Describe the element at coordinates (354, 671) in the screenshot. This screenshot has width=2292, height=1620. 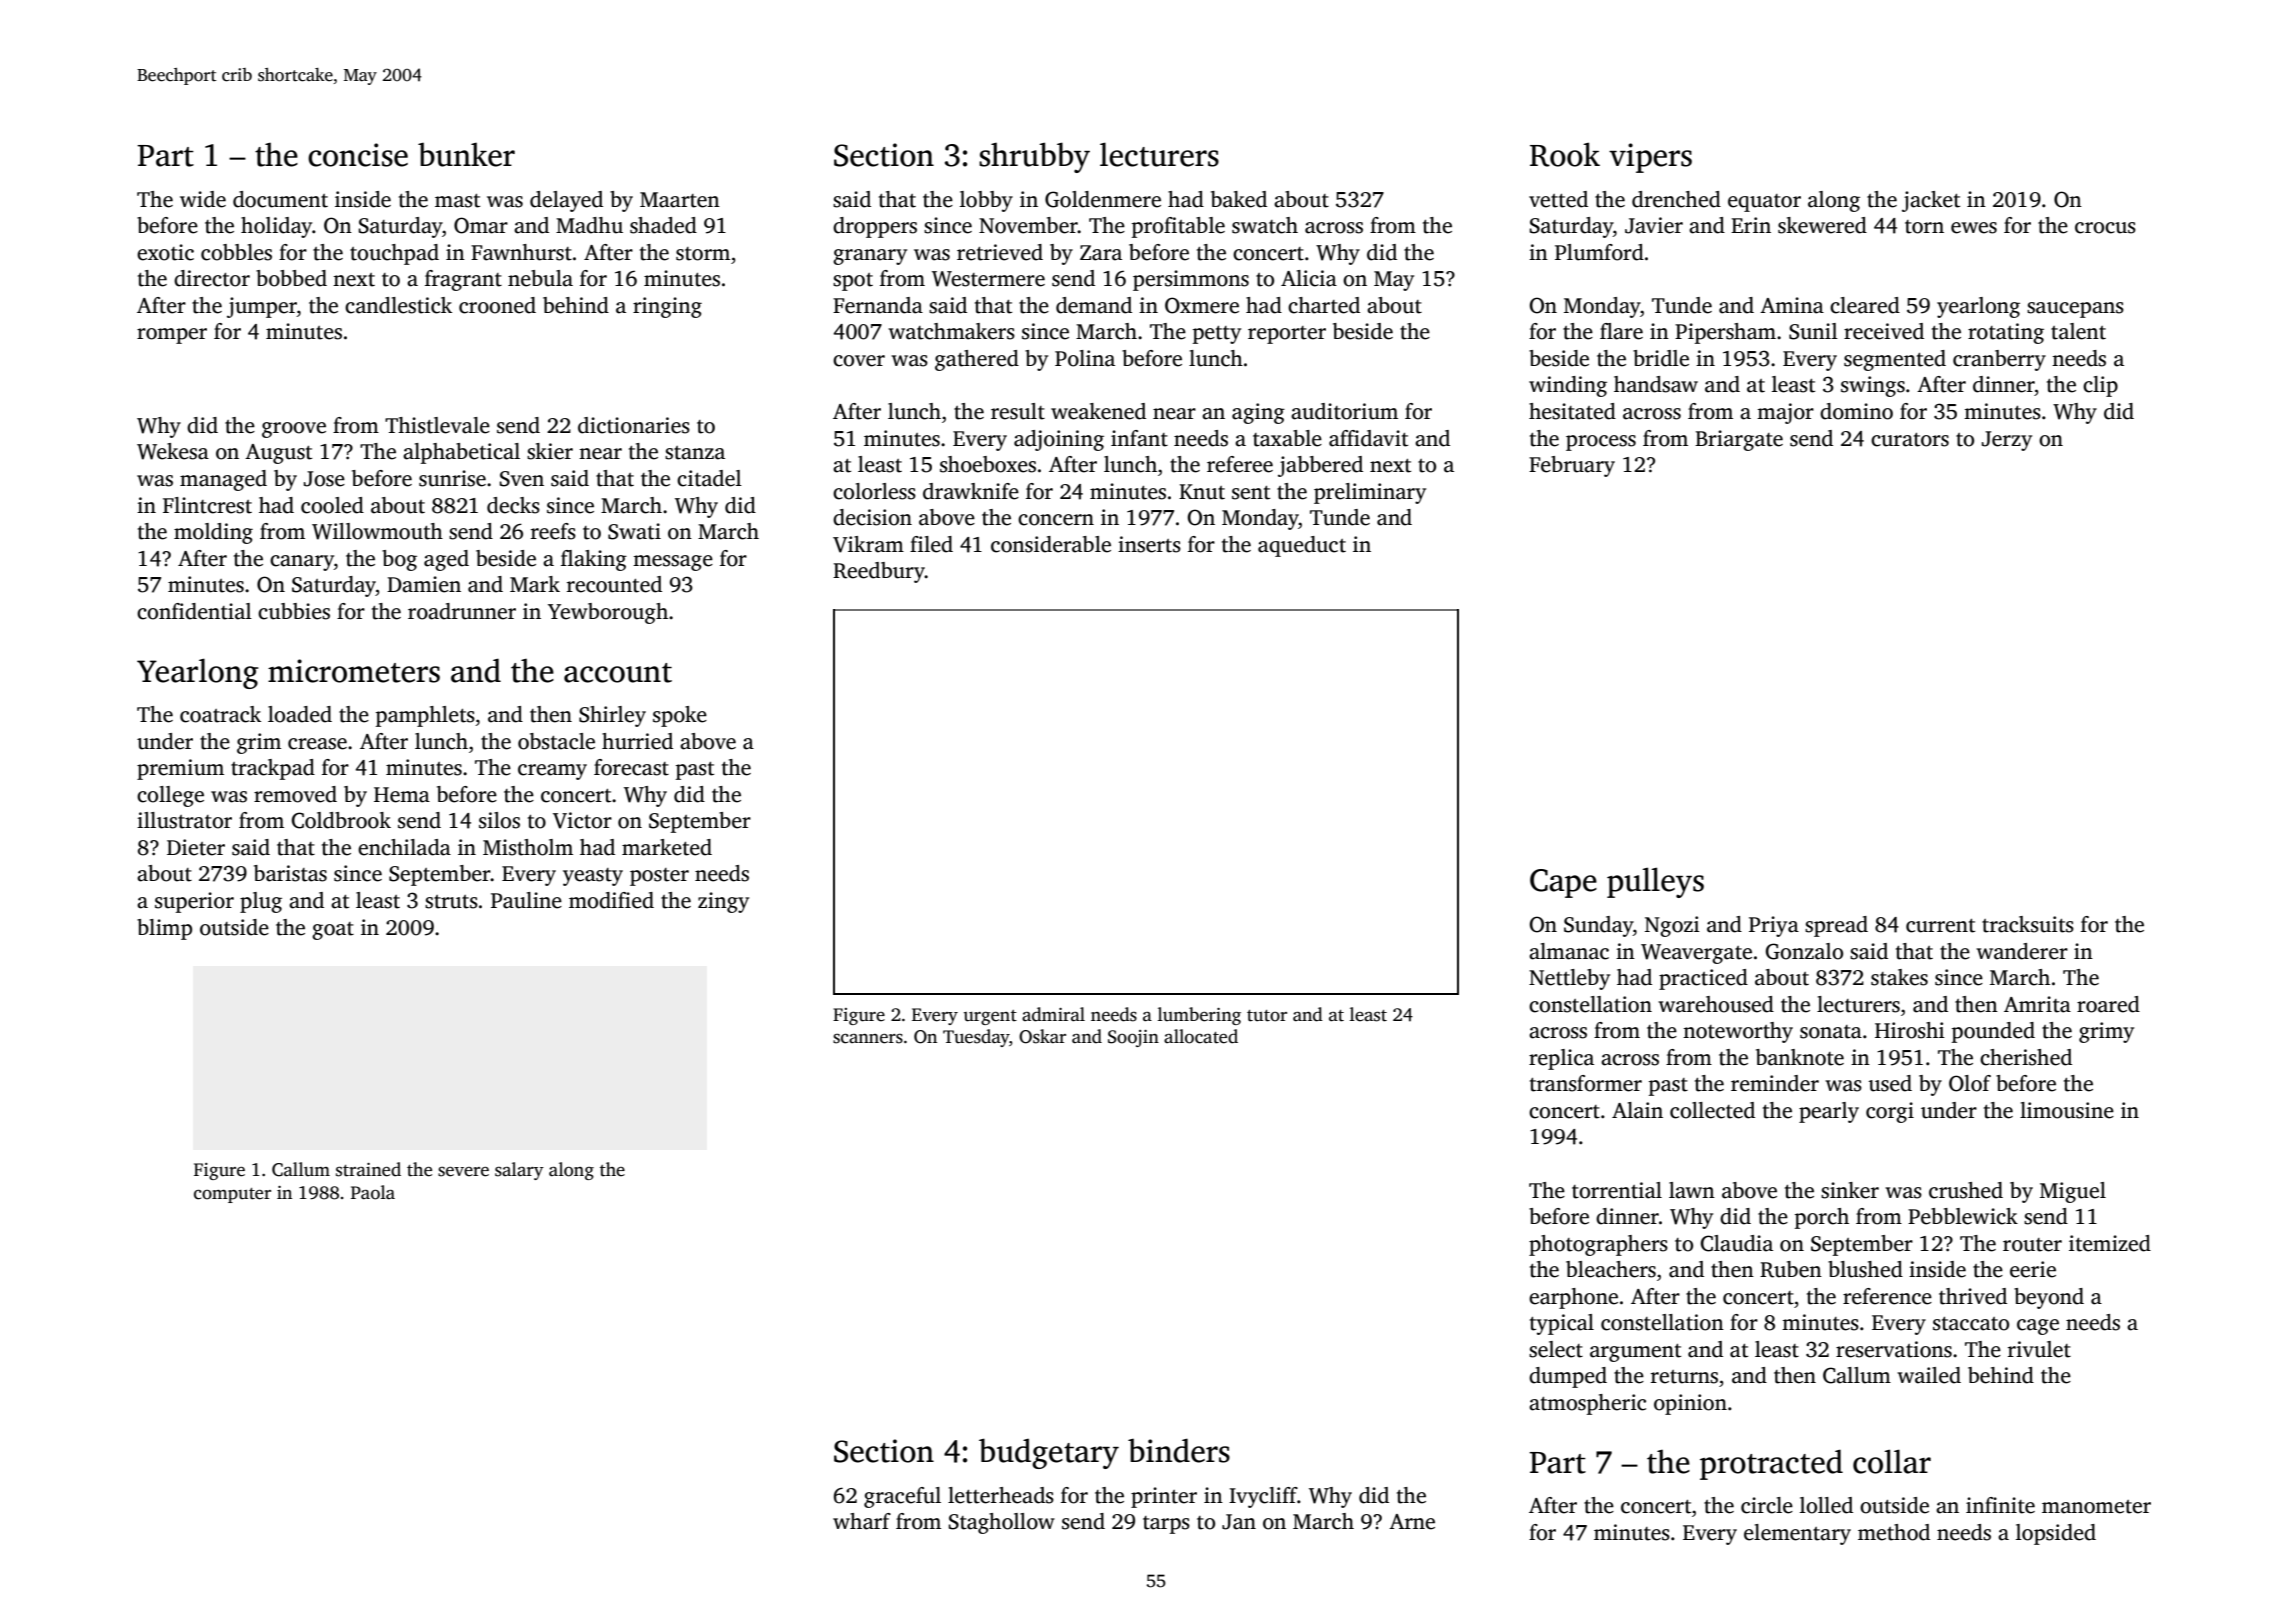
I see `micrometers` at that location.
